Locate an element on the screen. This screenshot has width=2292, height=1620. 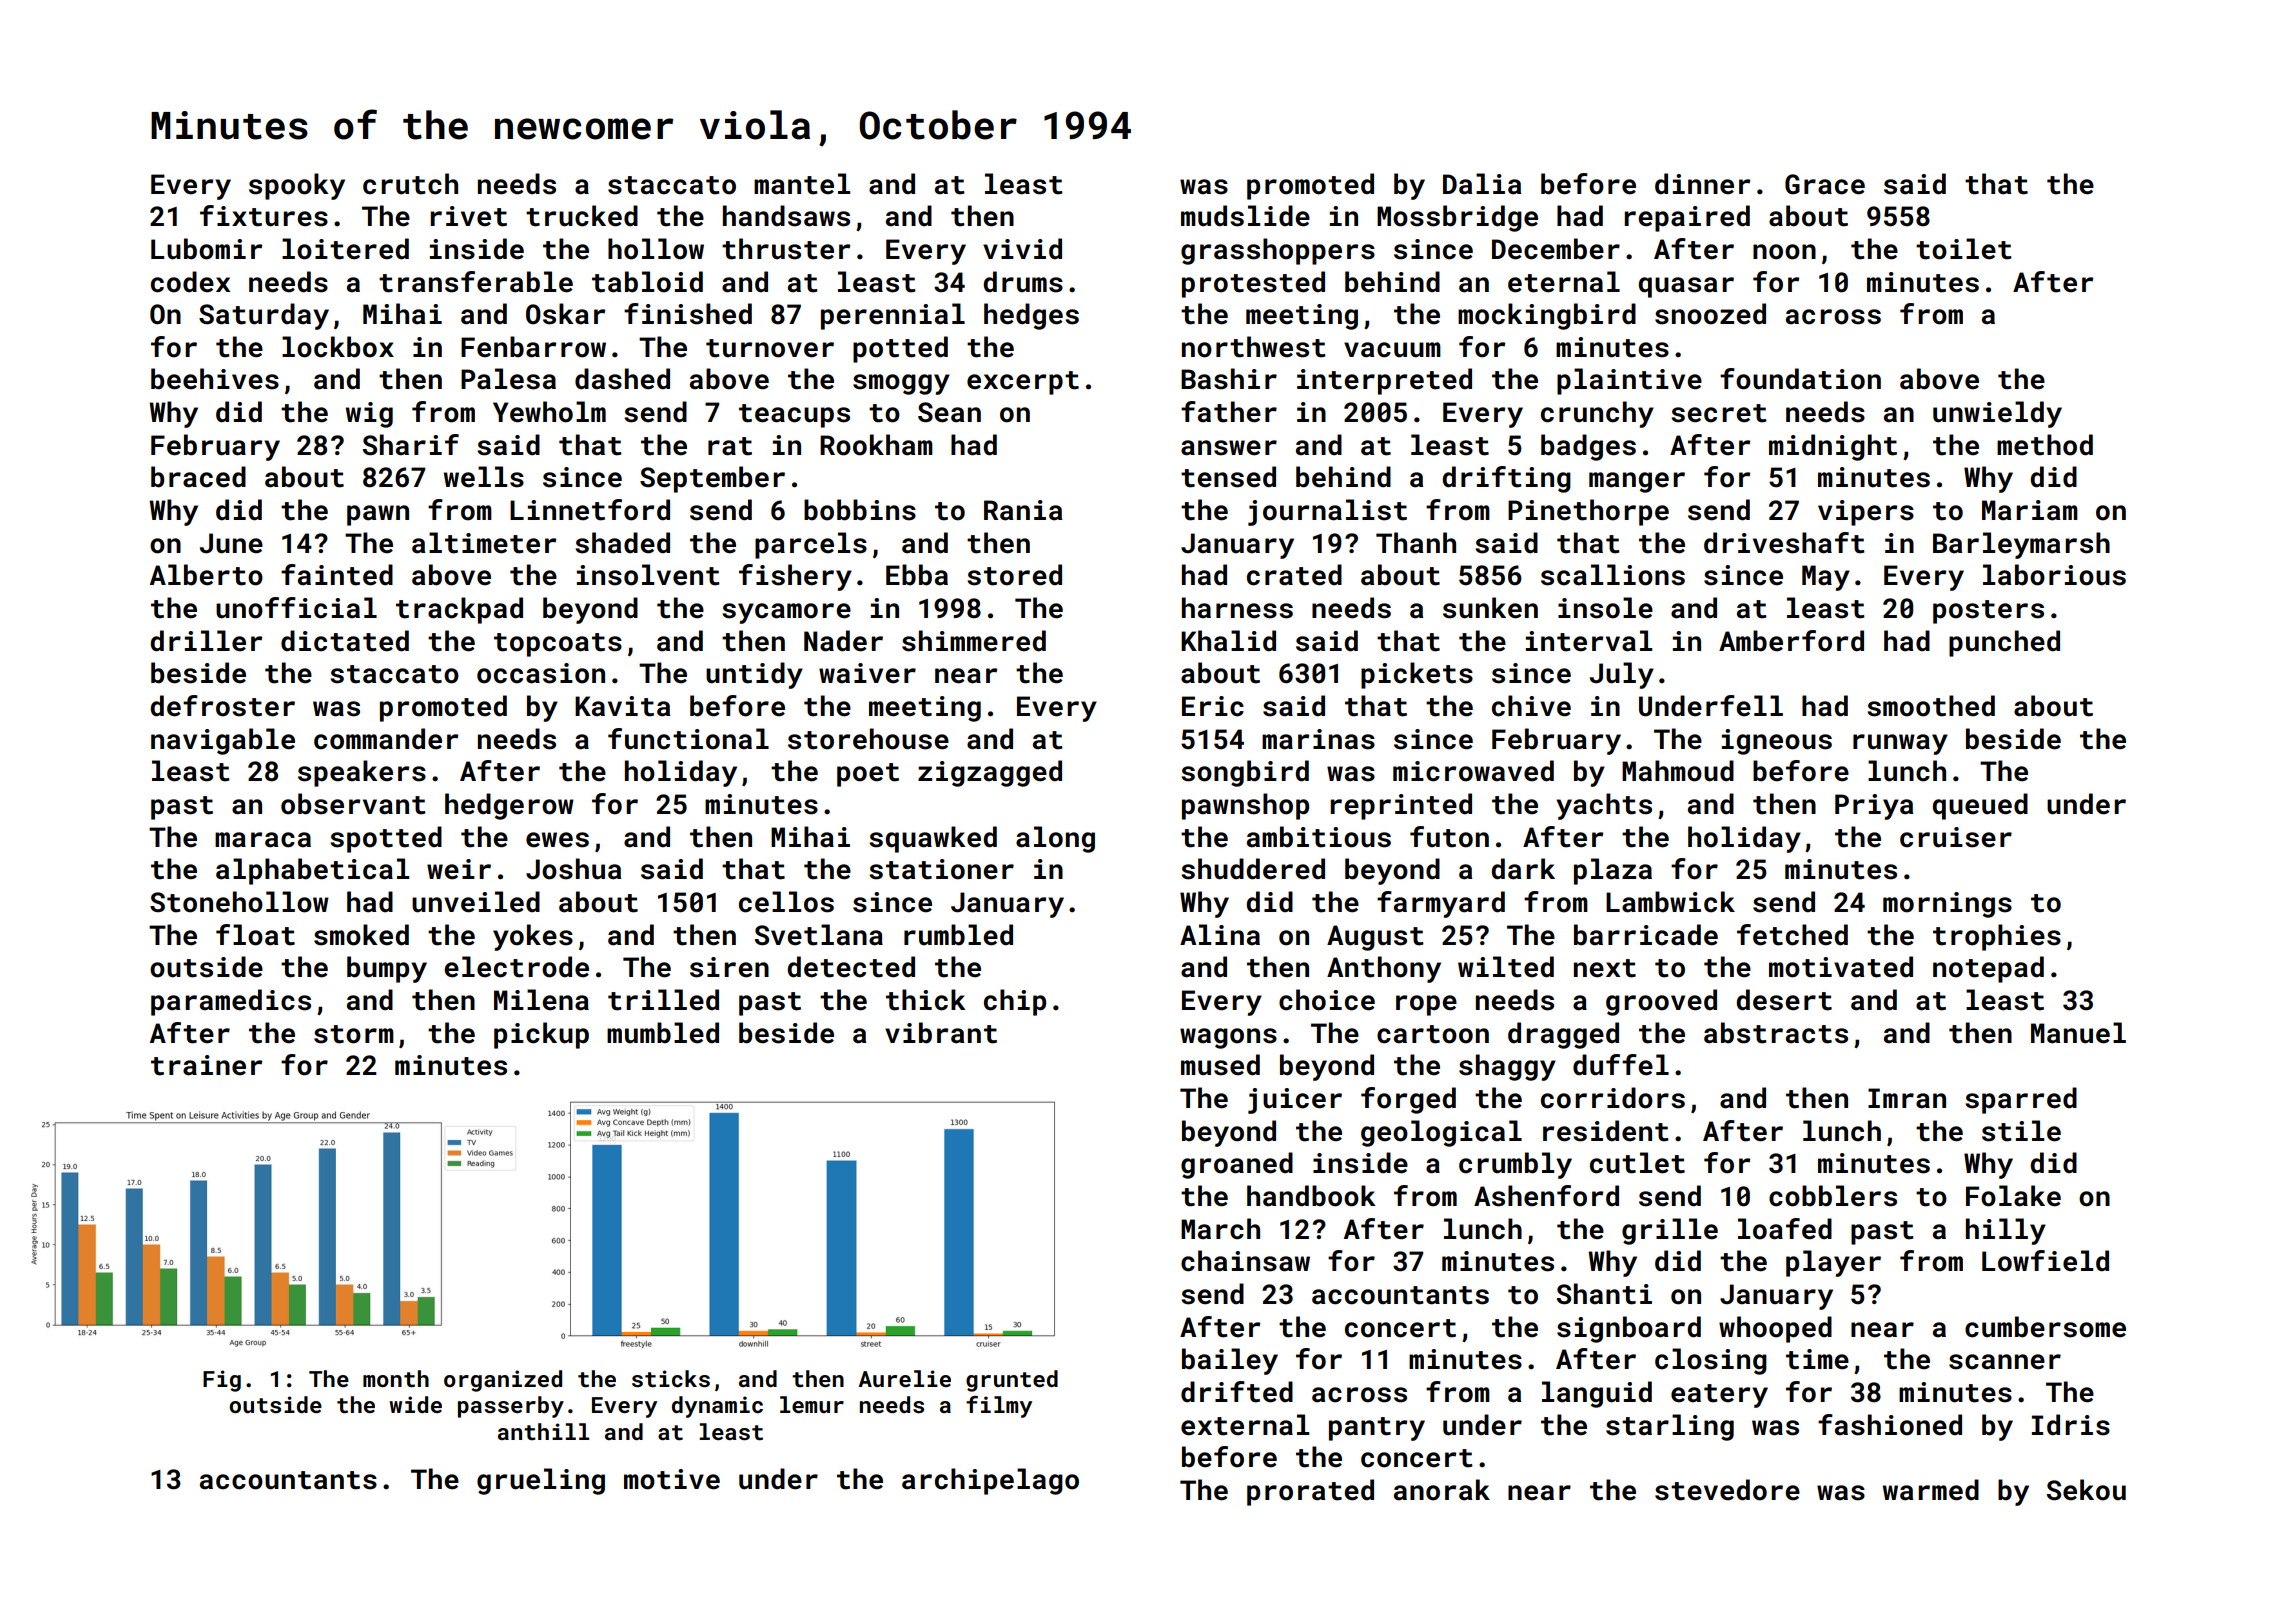
transferable is located at coordinates (476, 282).
